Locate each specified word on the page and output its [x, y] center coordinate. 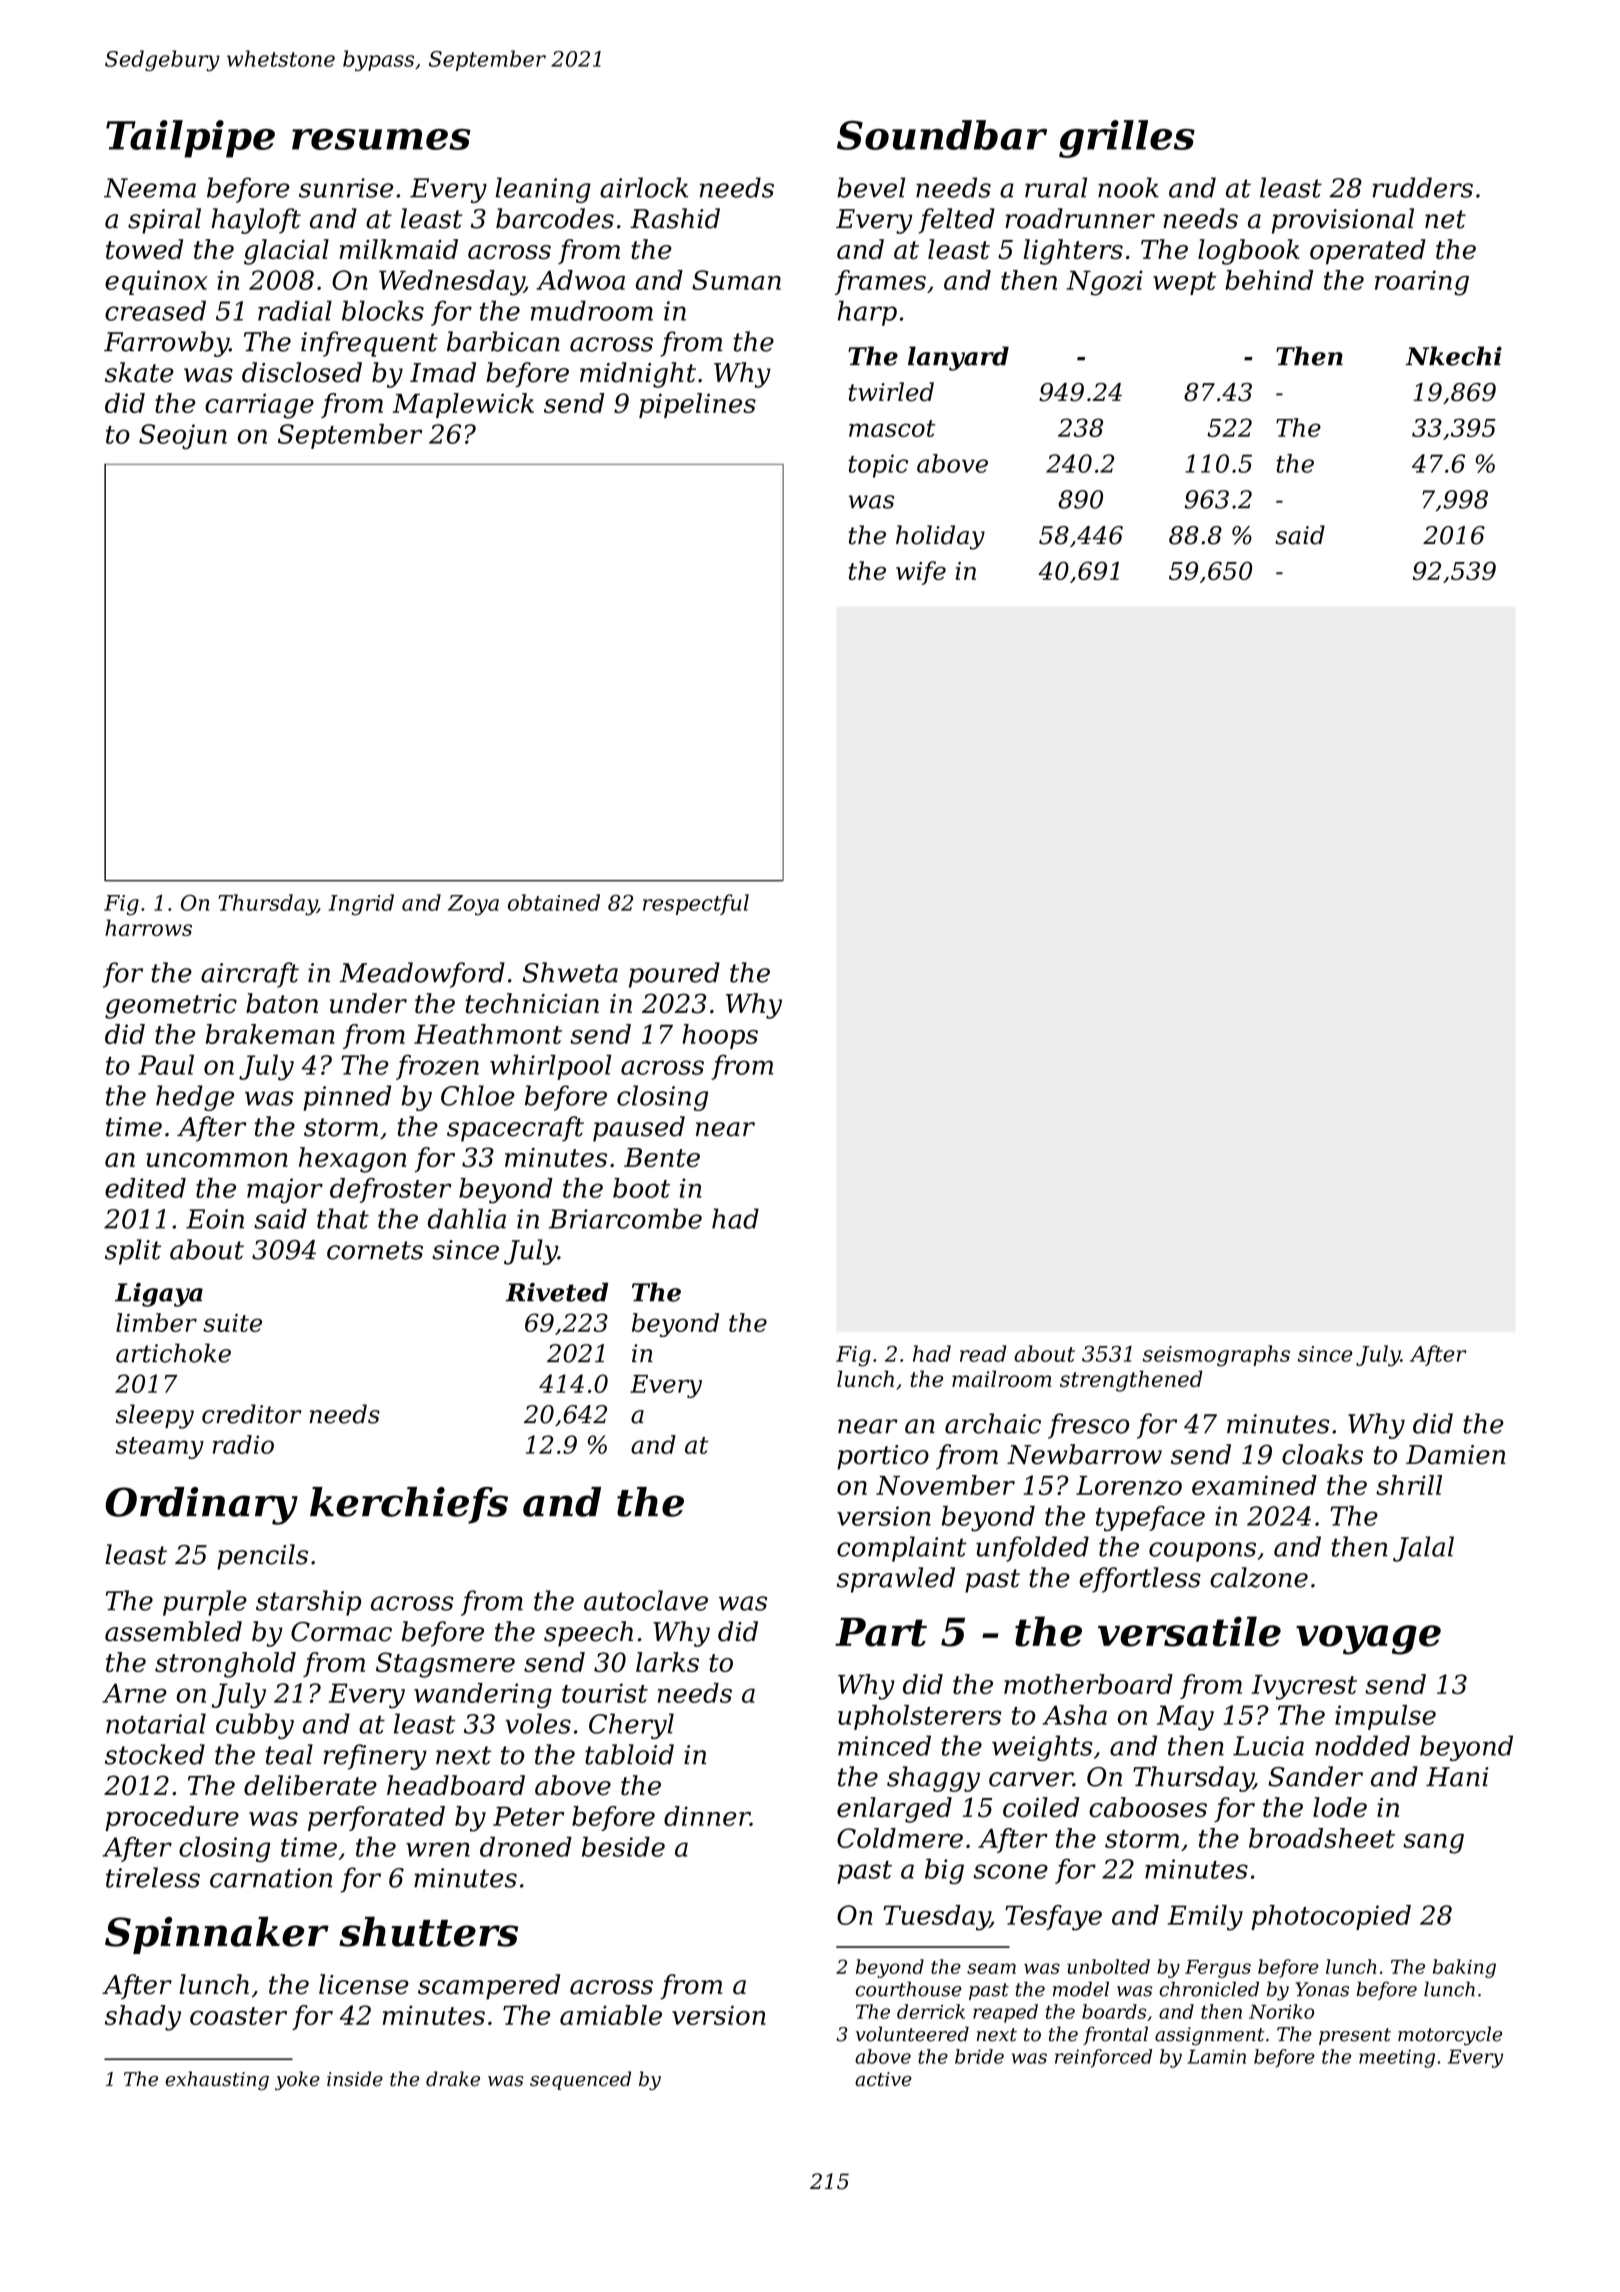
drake [453, 2079]
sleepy [155, 1416]
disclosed [302, 372]
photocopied [1331, 1917]
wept [1184, 283]
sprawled [896, 1580]
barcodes [555, 218]
